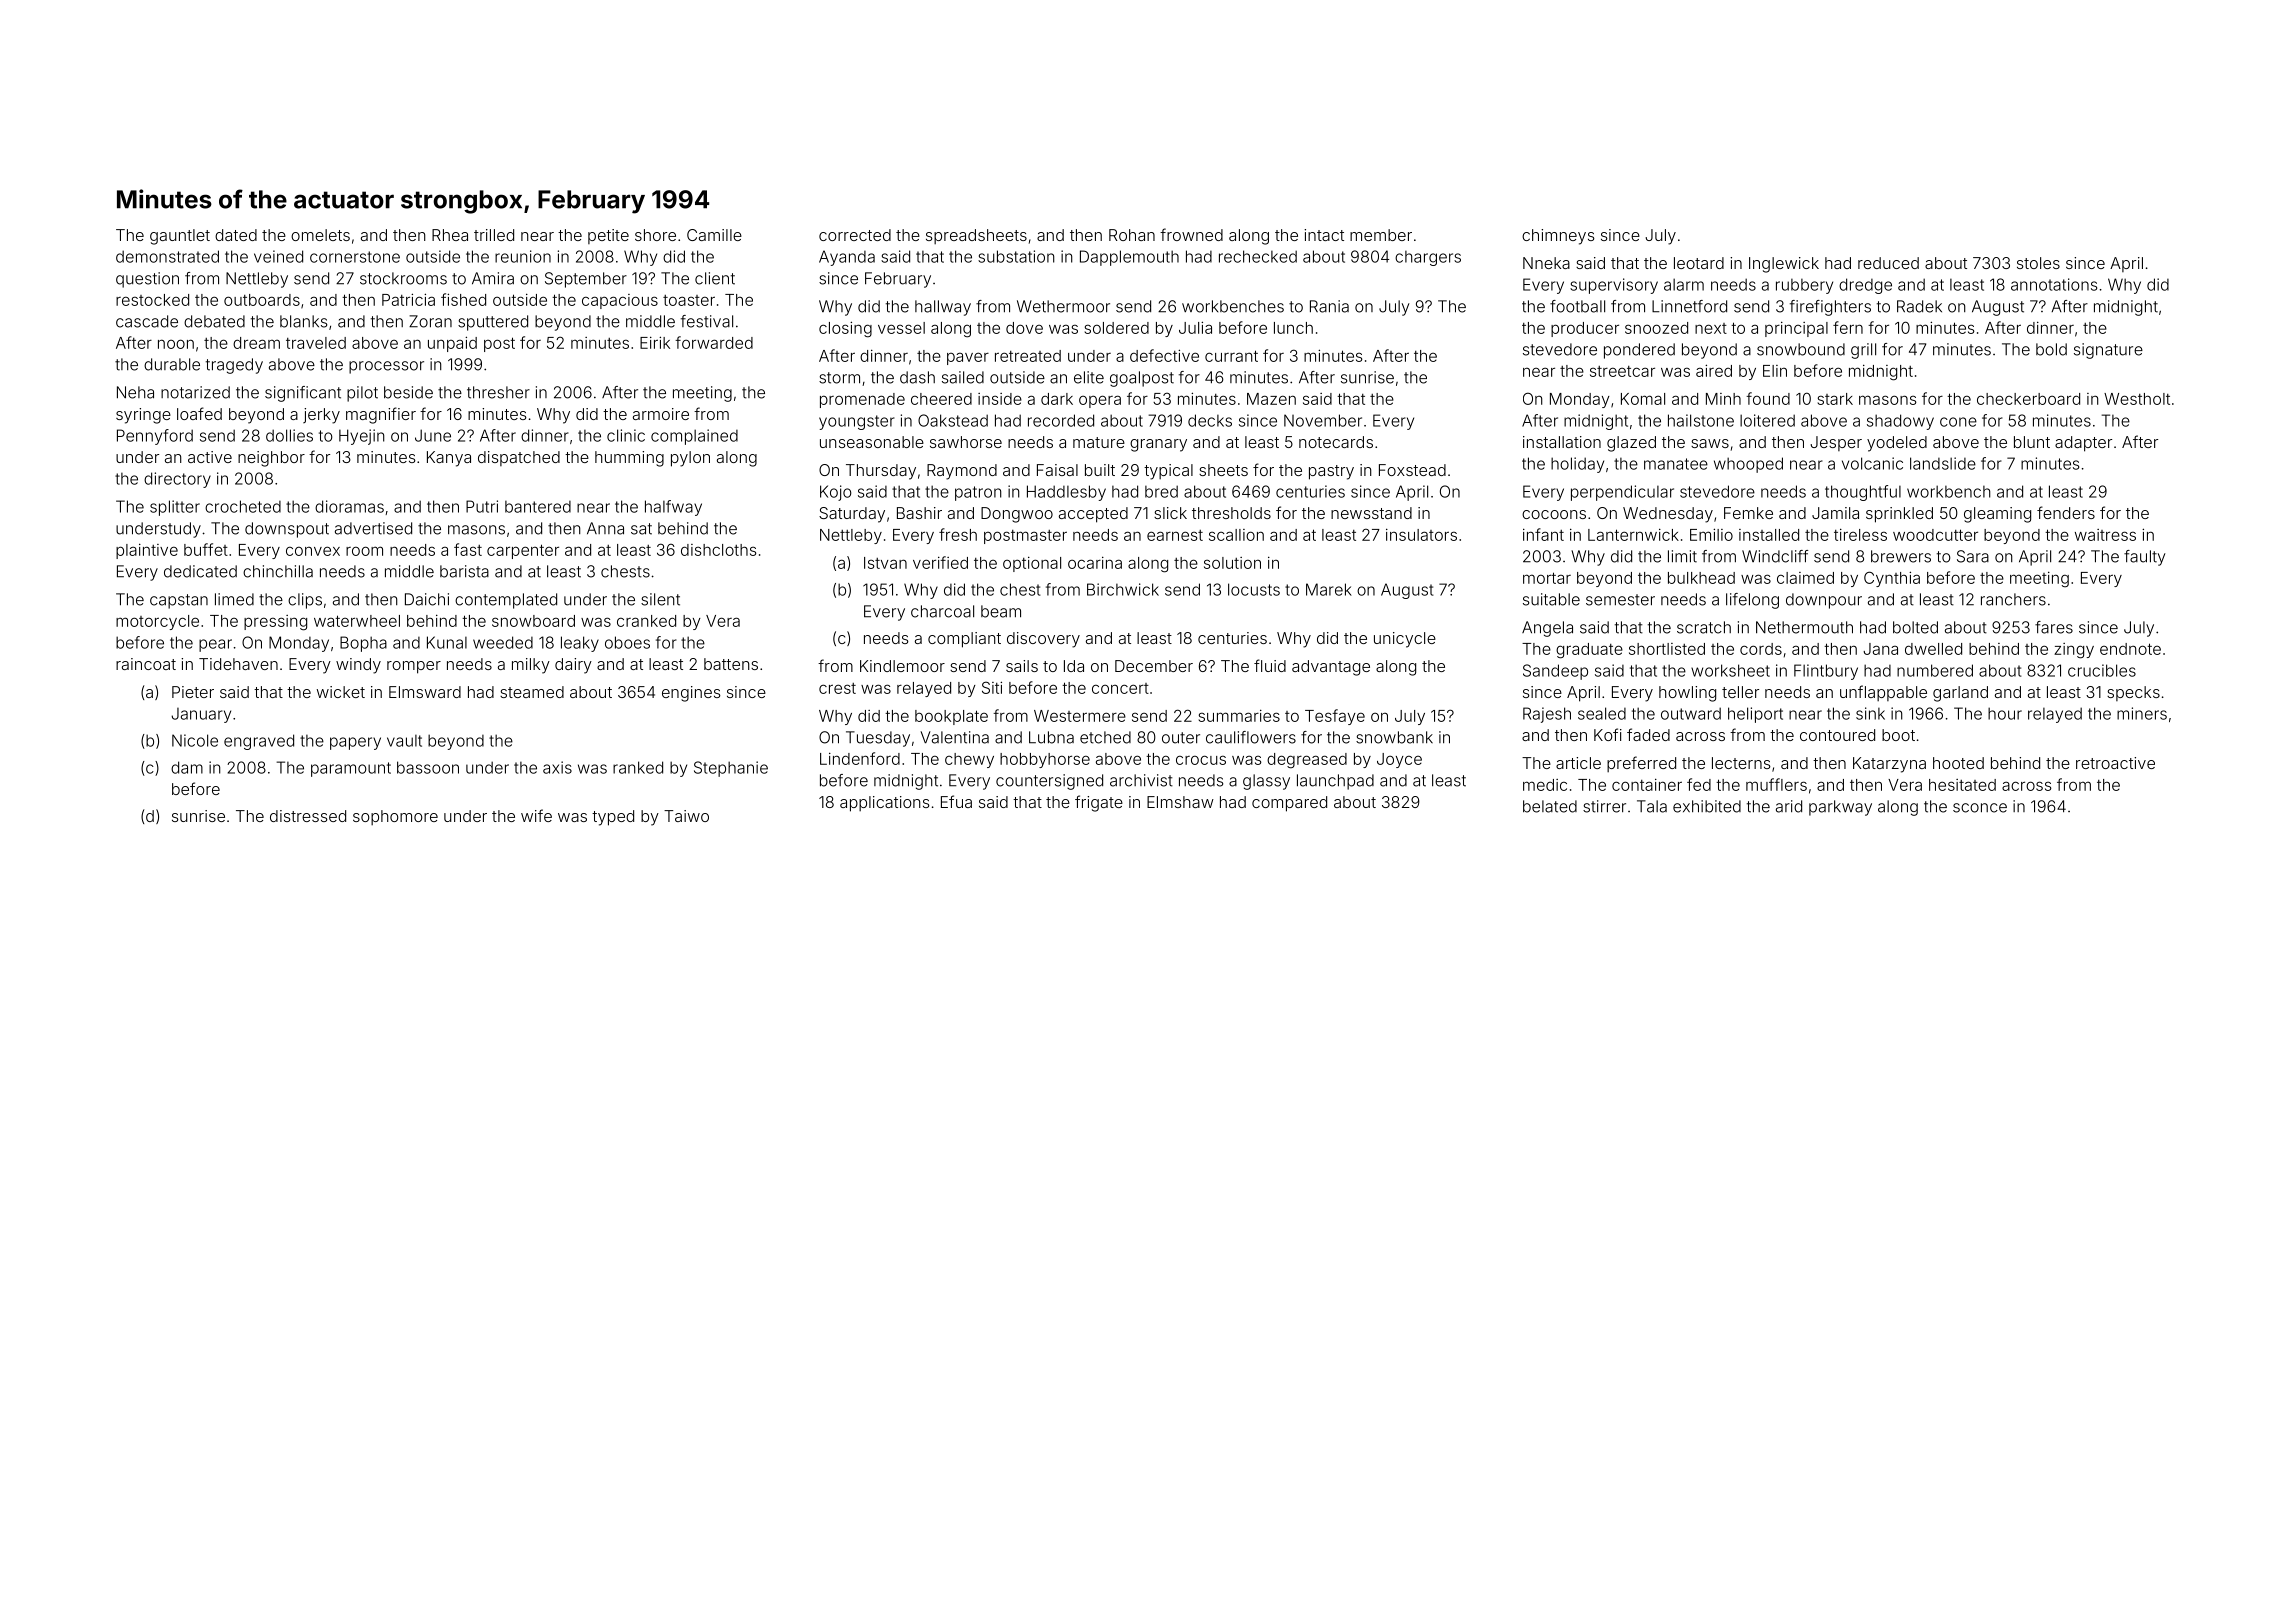 The height and width of the screenshot is (1620, 2292). What do you see at coordinates (287, 530) in the screenshot?
I see `downspout` at bounding box center [287, 530].
